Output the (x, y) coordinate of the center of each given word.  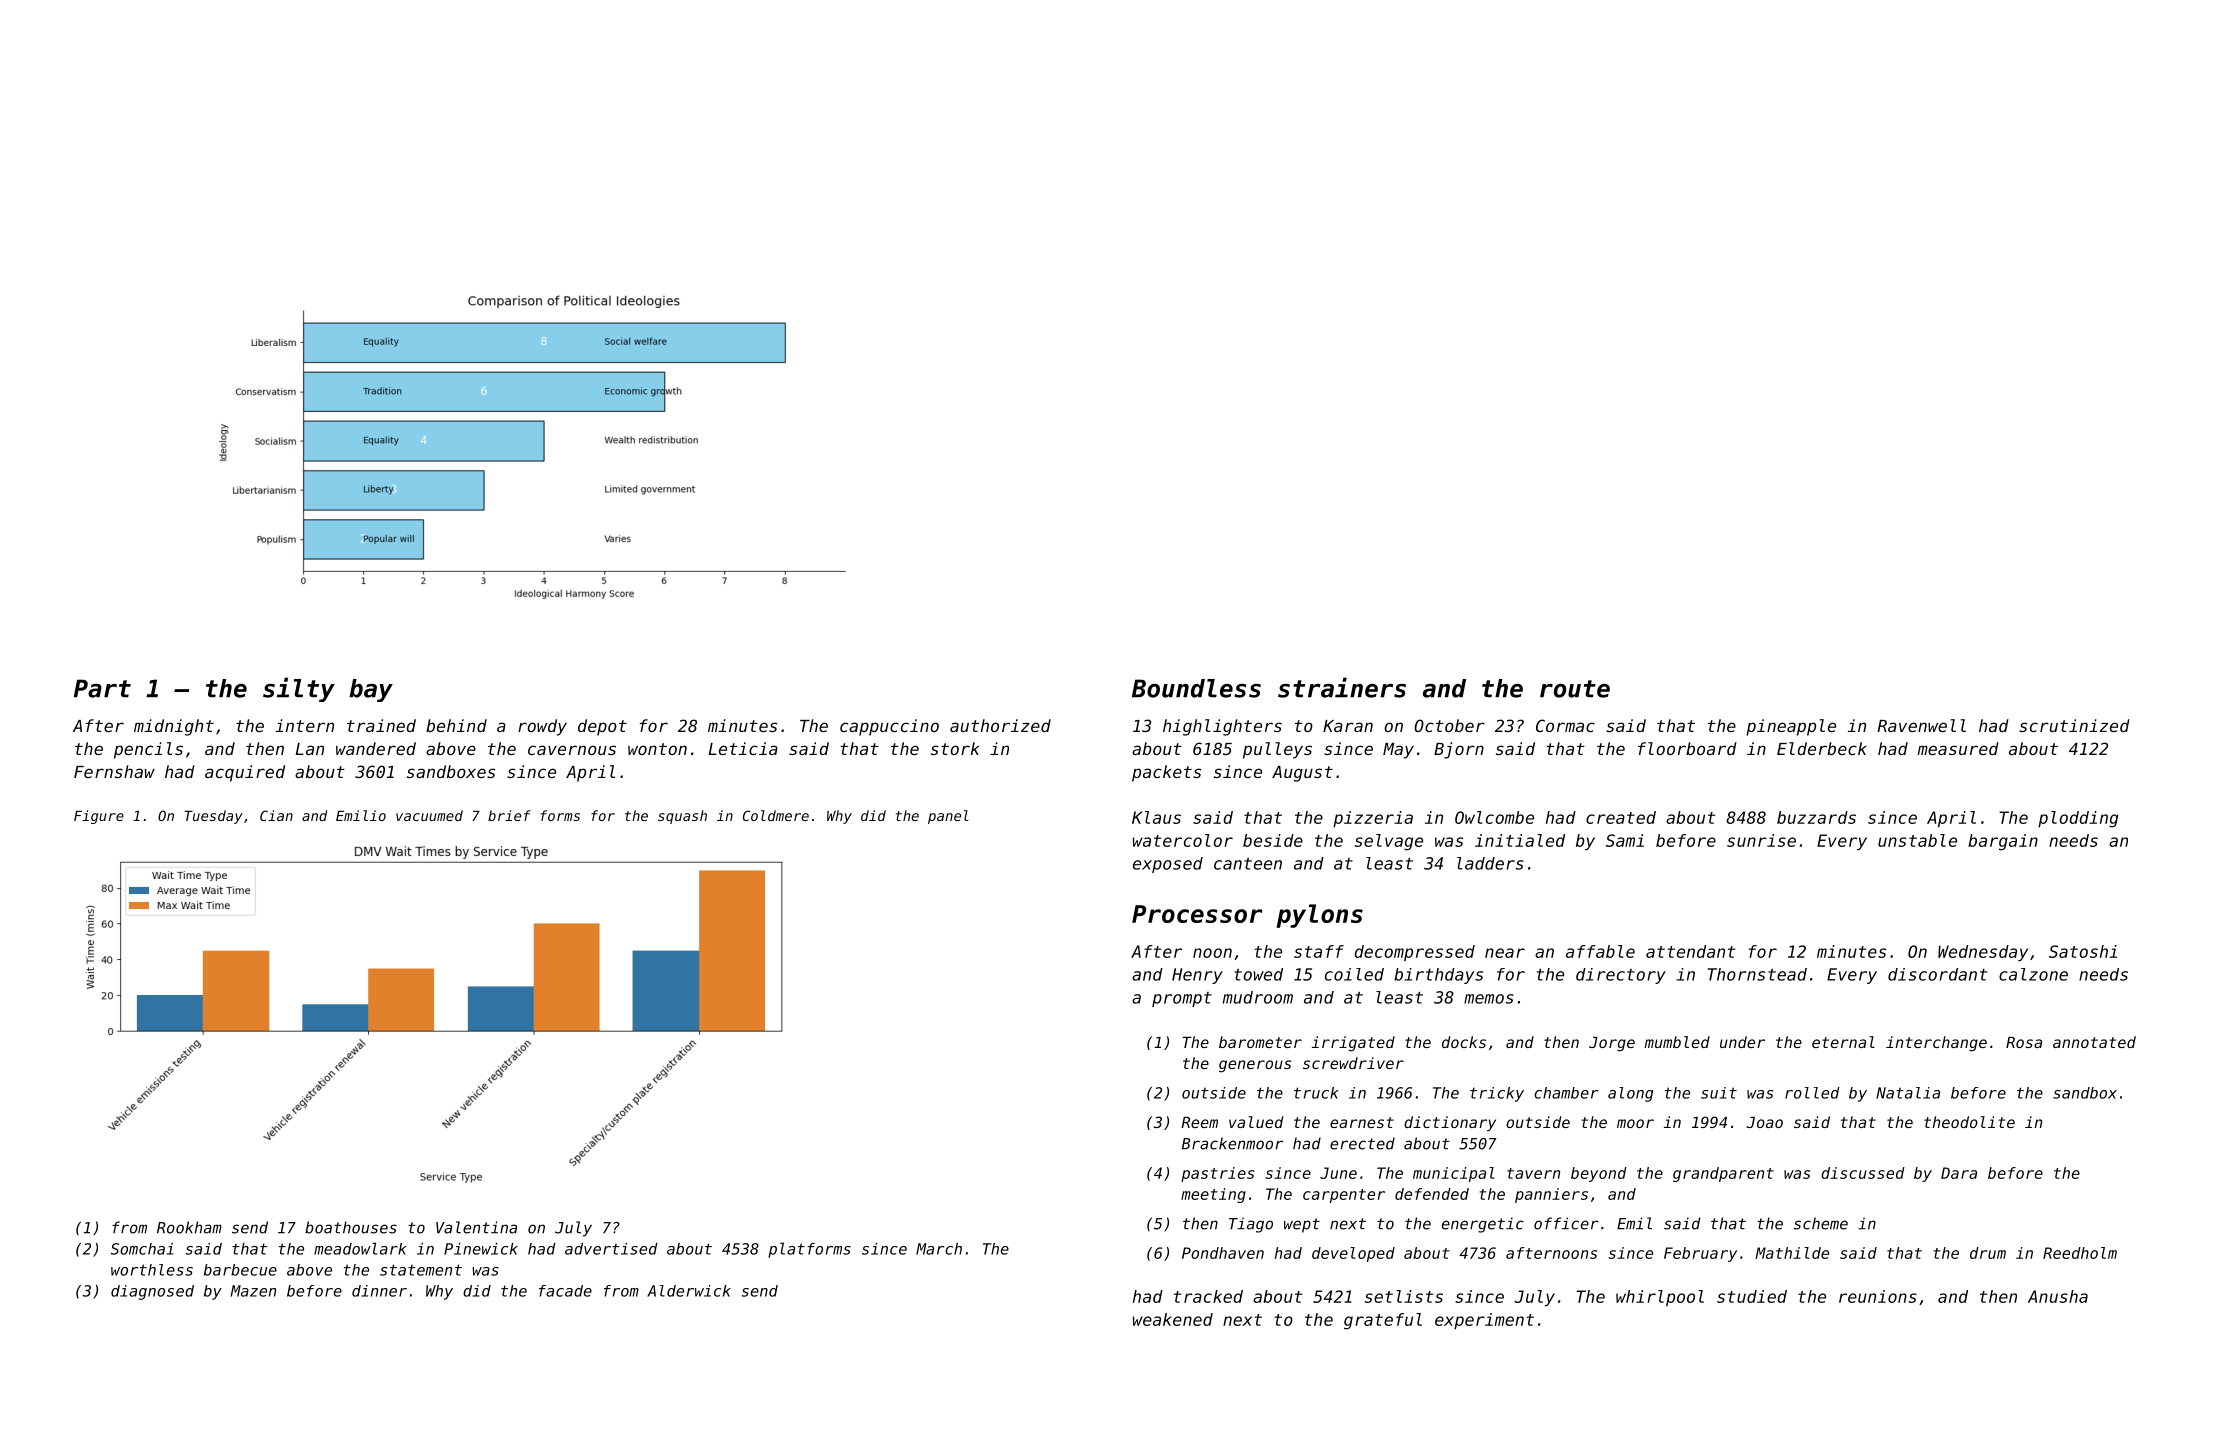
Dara (1959, 1173)
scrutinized (2074, 725)
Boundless (1196, 688)
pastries (1217, 1174)
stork (955, 748)
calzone (2033, 974)
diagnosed (152, 1292)
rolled (1812, 1093)
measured (1958, 748)
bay (371, 690)
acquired (245, 773)
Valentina (476, 1227)
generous (1255, 1066)
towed (1258, 974)
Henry (1197, 976)
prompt (1182, 999)
